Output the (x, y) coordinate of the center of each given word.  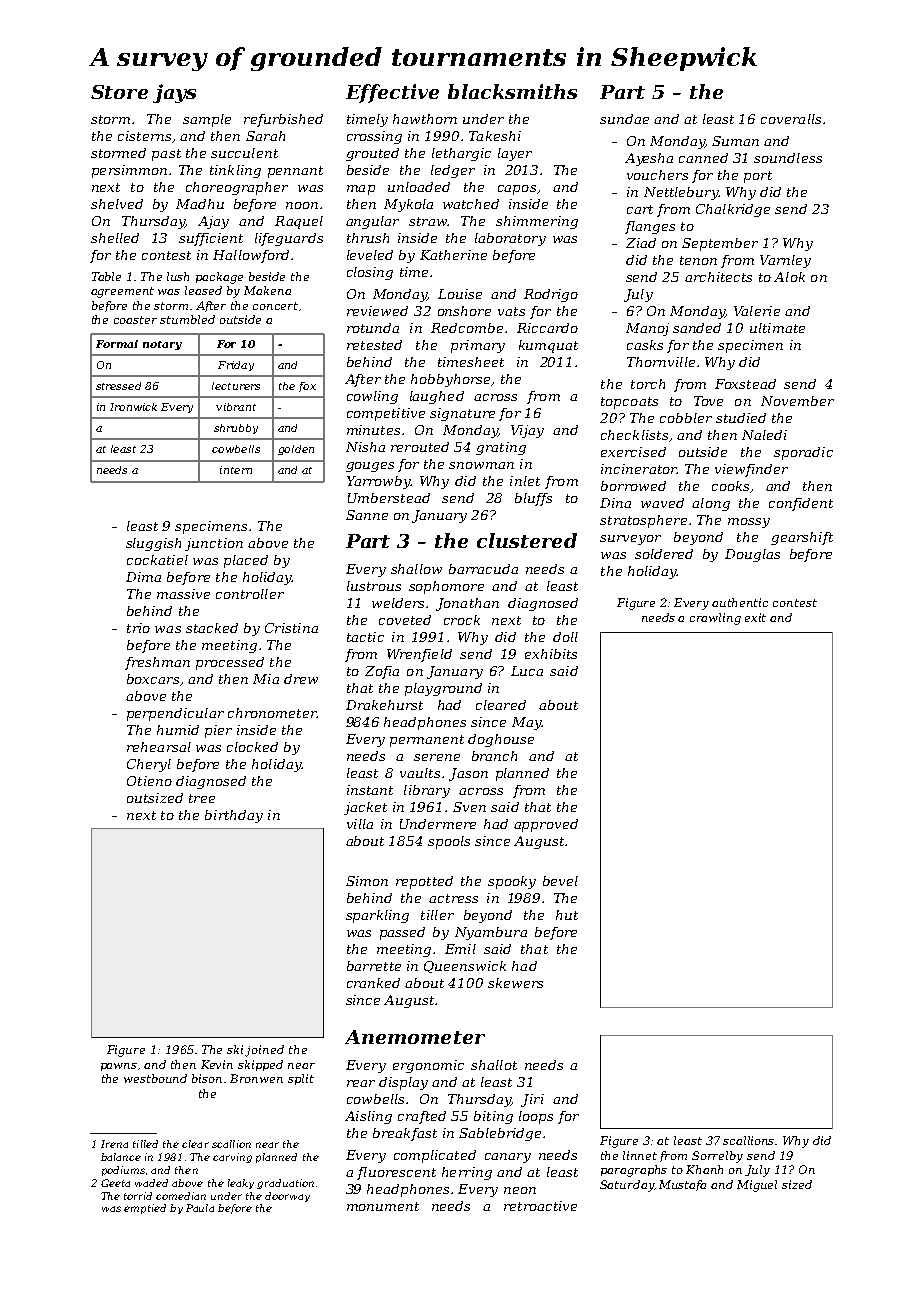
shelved (117, 204)
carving (232, 1158)
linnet (640, 1155)
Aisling (368, 1117)
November (797, 401)
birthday (234, 816)
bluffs (533, 499)
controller (250, 594)
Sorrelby (717, 1157)
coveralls (791, 119)
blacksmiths (512, 91)
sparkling (377, 916)
